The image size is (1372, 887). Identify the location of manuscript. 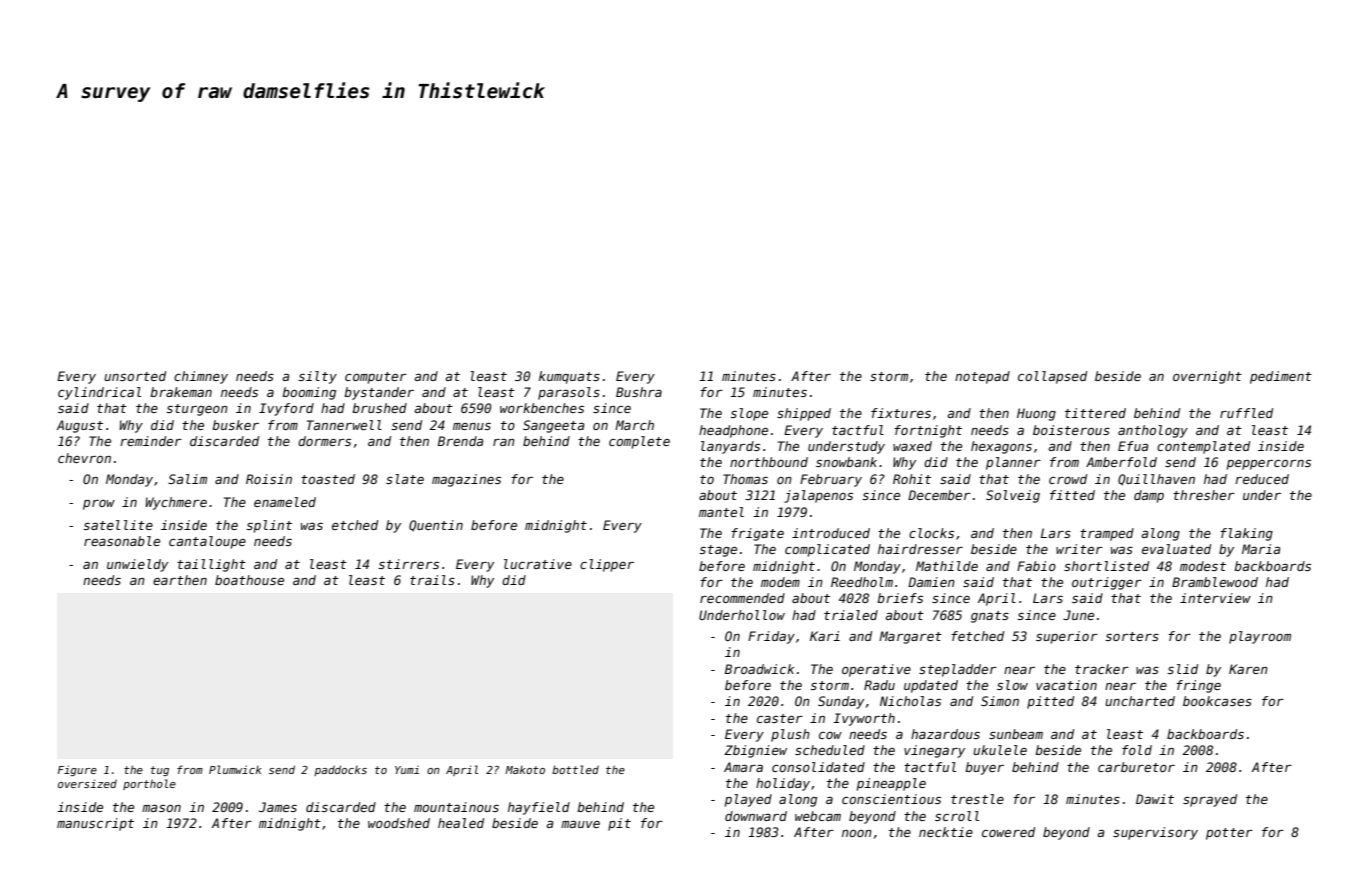
(95, 824).
